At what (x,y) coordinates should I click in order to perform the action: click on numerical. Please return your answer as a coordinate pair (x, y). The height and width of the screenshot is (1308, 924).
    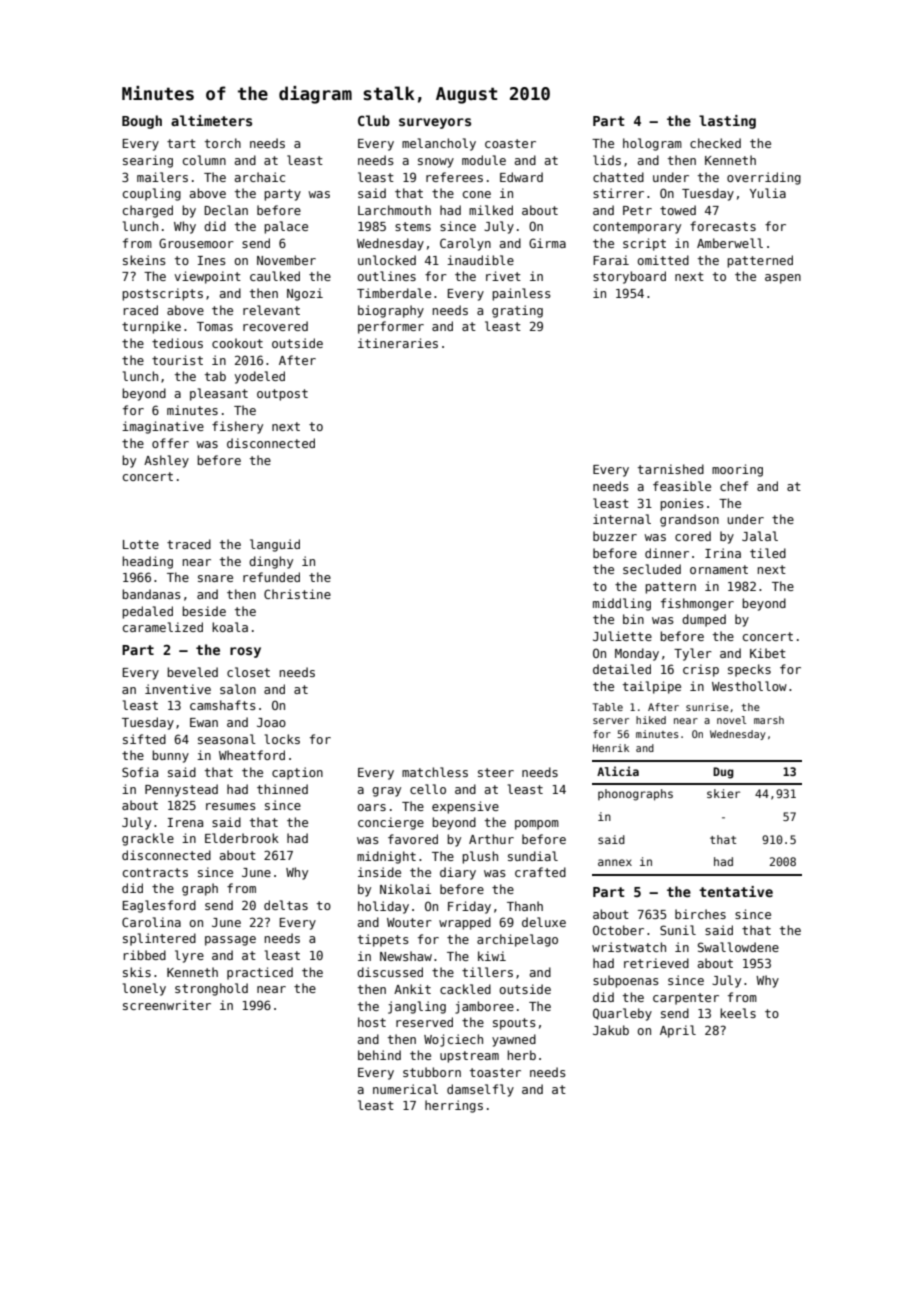
    Looking at the image, I should click on (405, 1089).
